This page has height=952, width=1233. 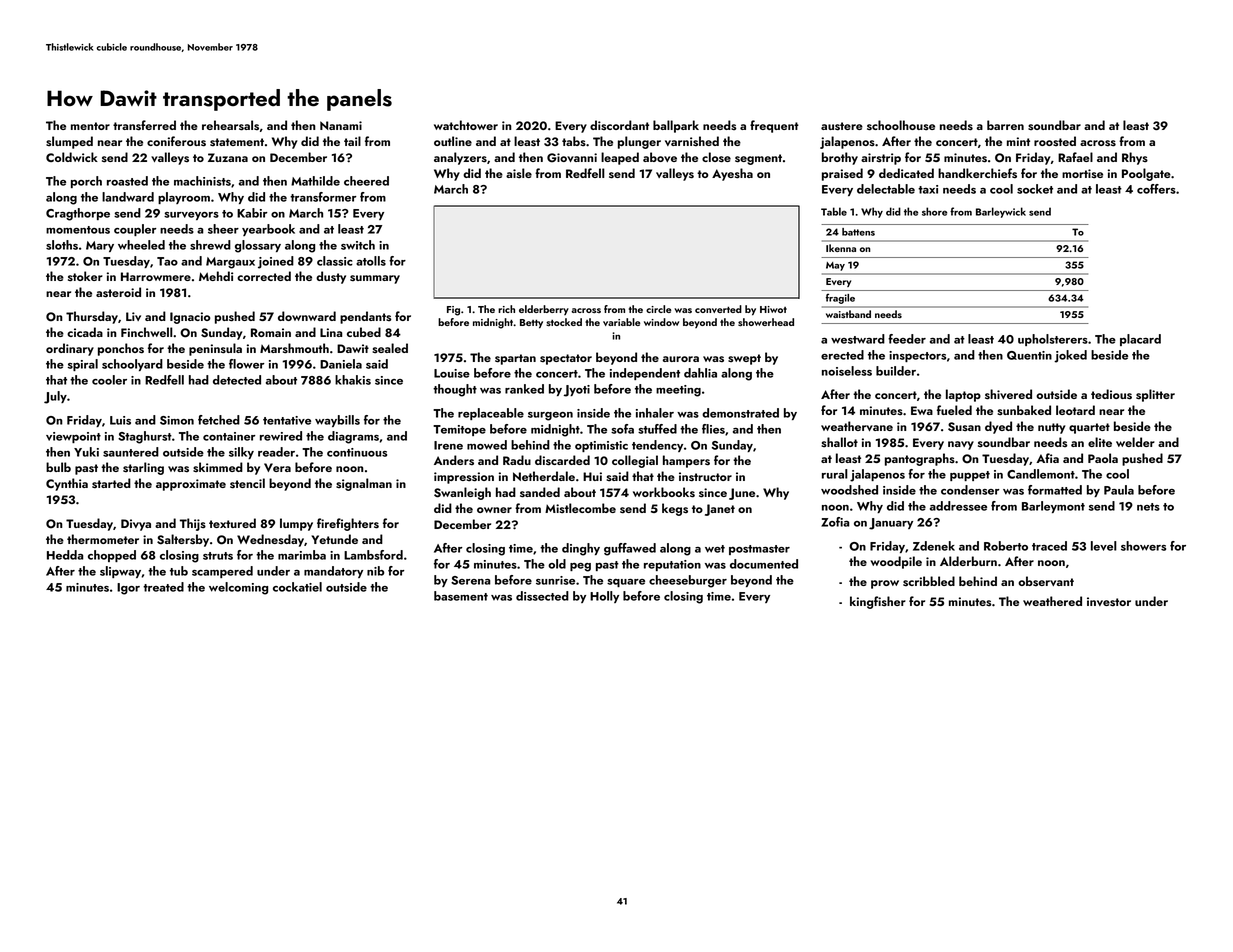 What do you see at coordinates (878, 602) in the page?
I see `kingfisher` at bounding box center [878, 602].
